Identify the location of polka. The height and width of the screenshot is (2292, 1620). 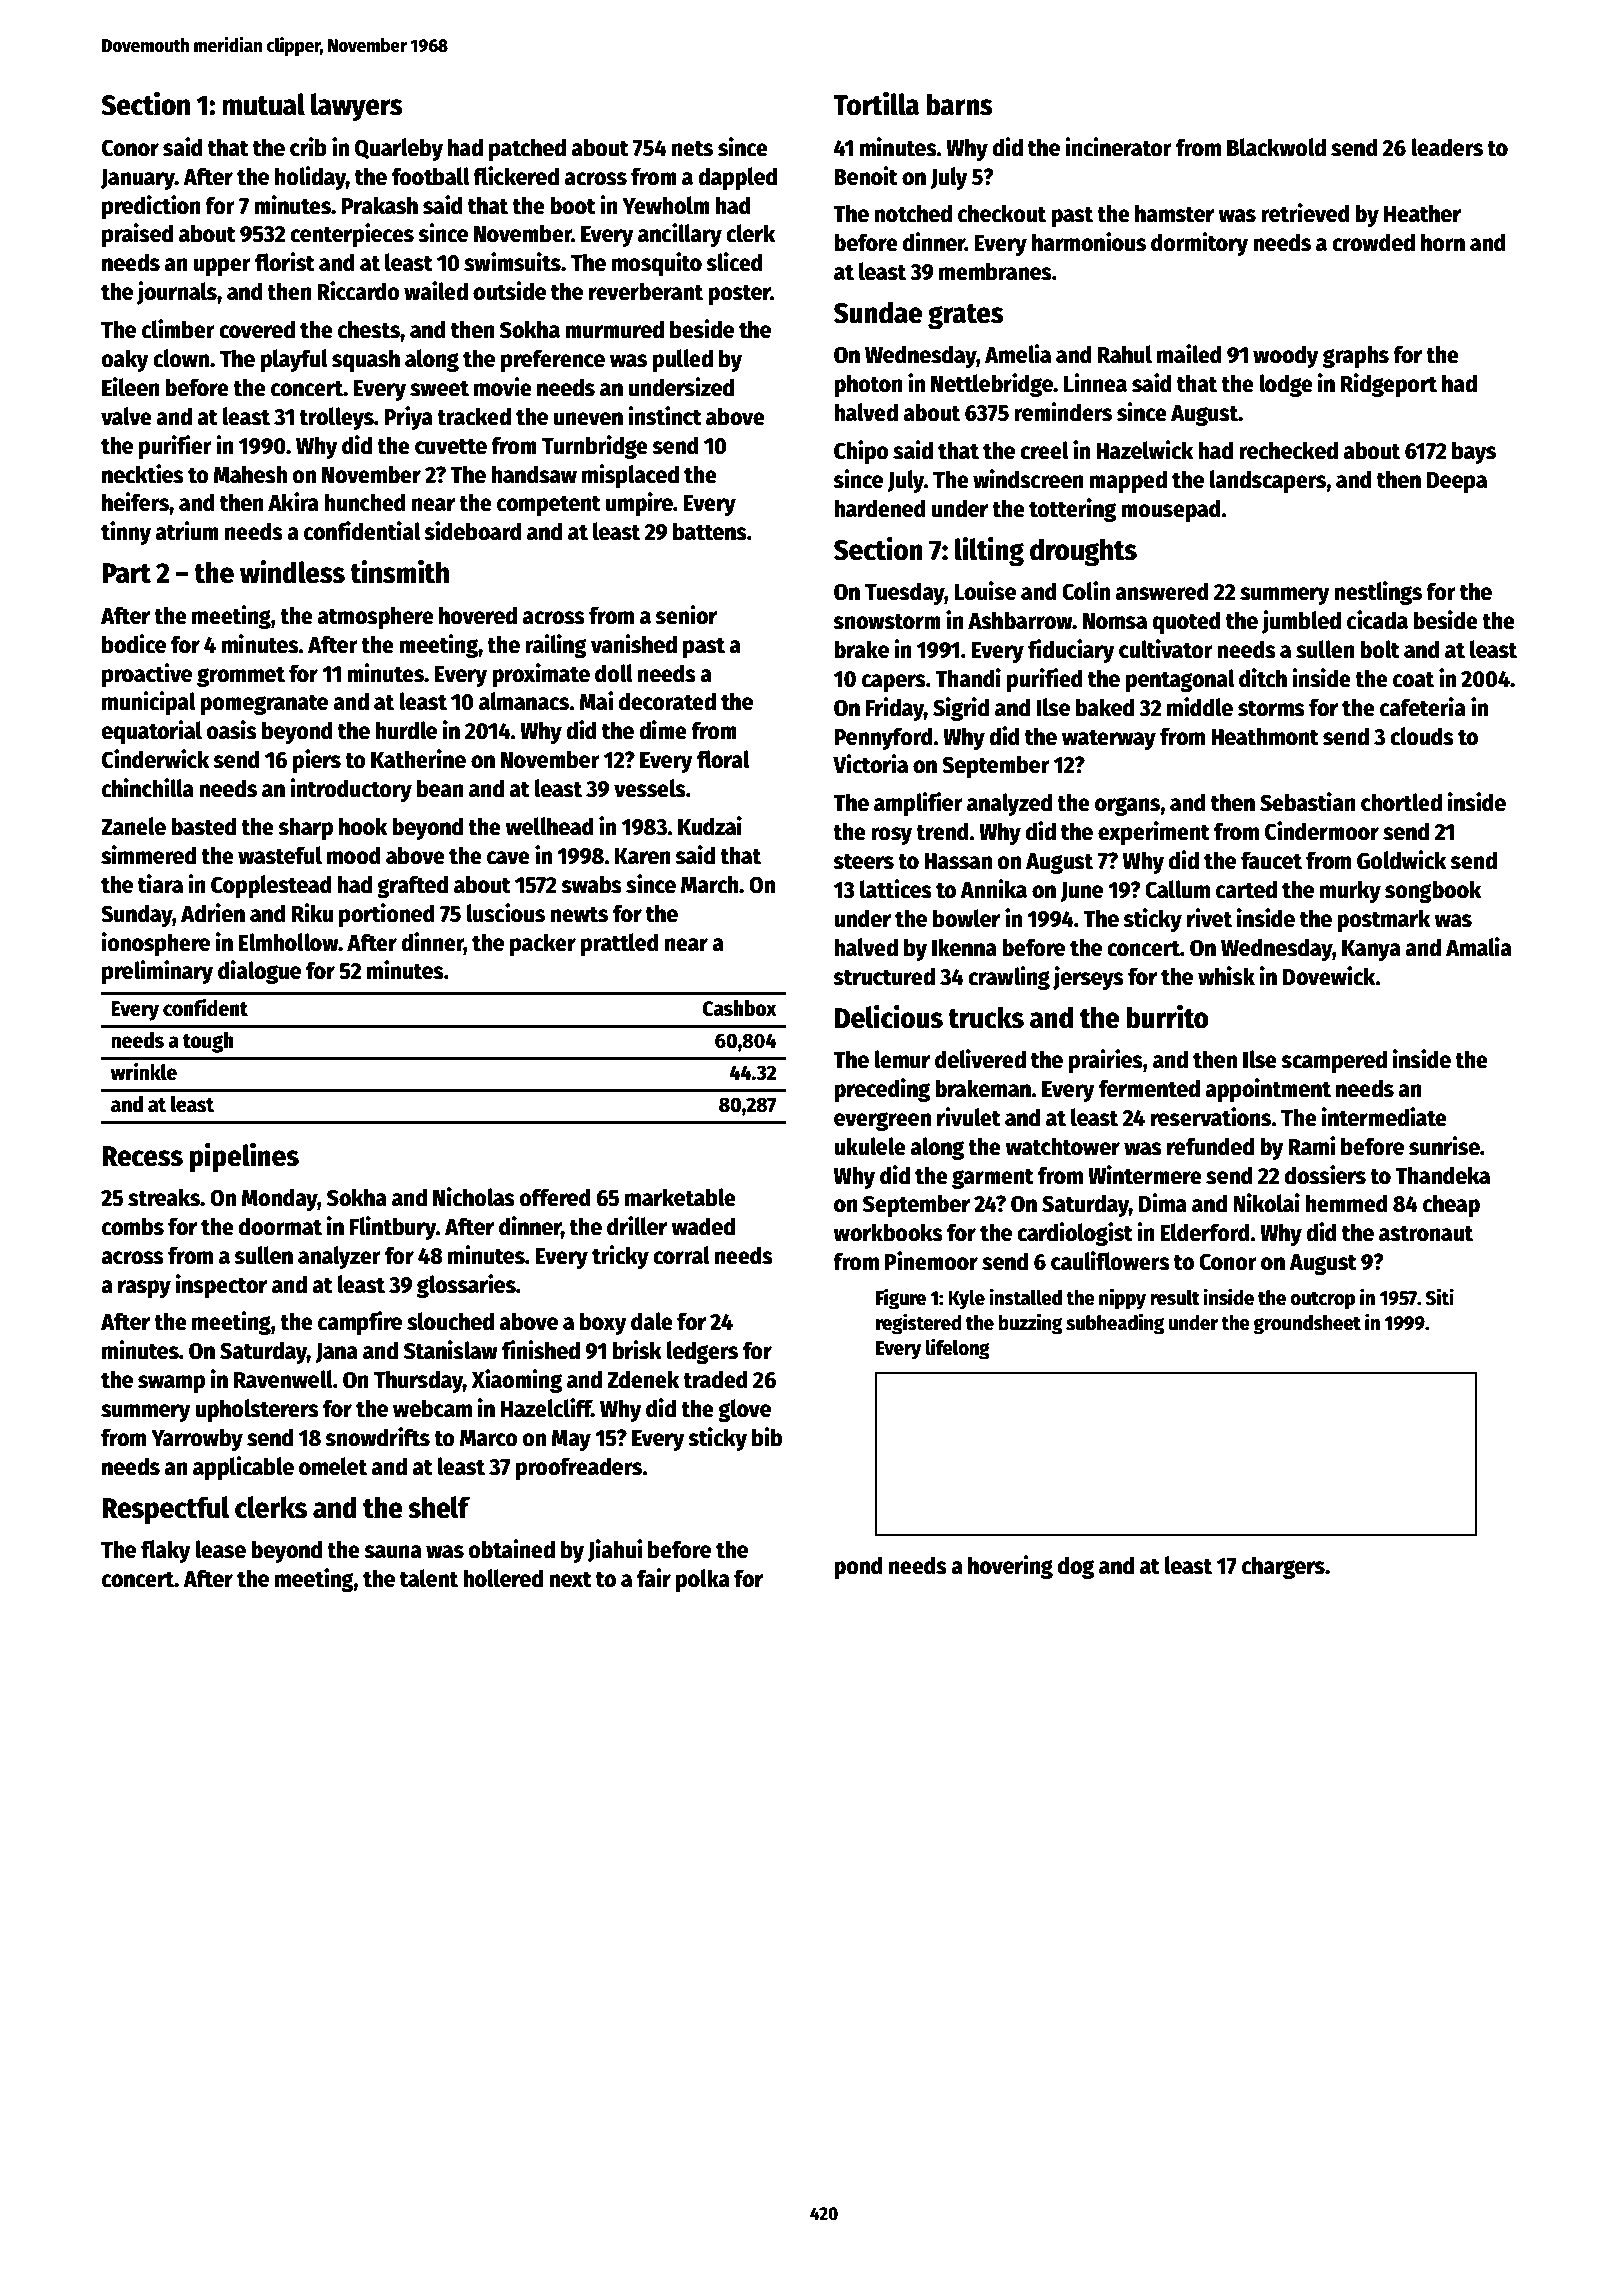
(703, 1580).
